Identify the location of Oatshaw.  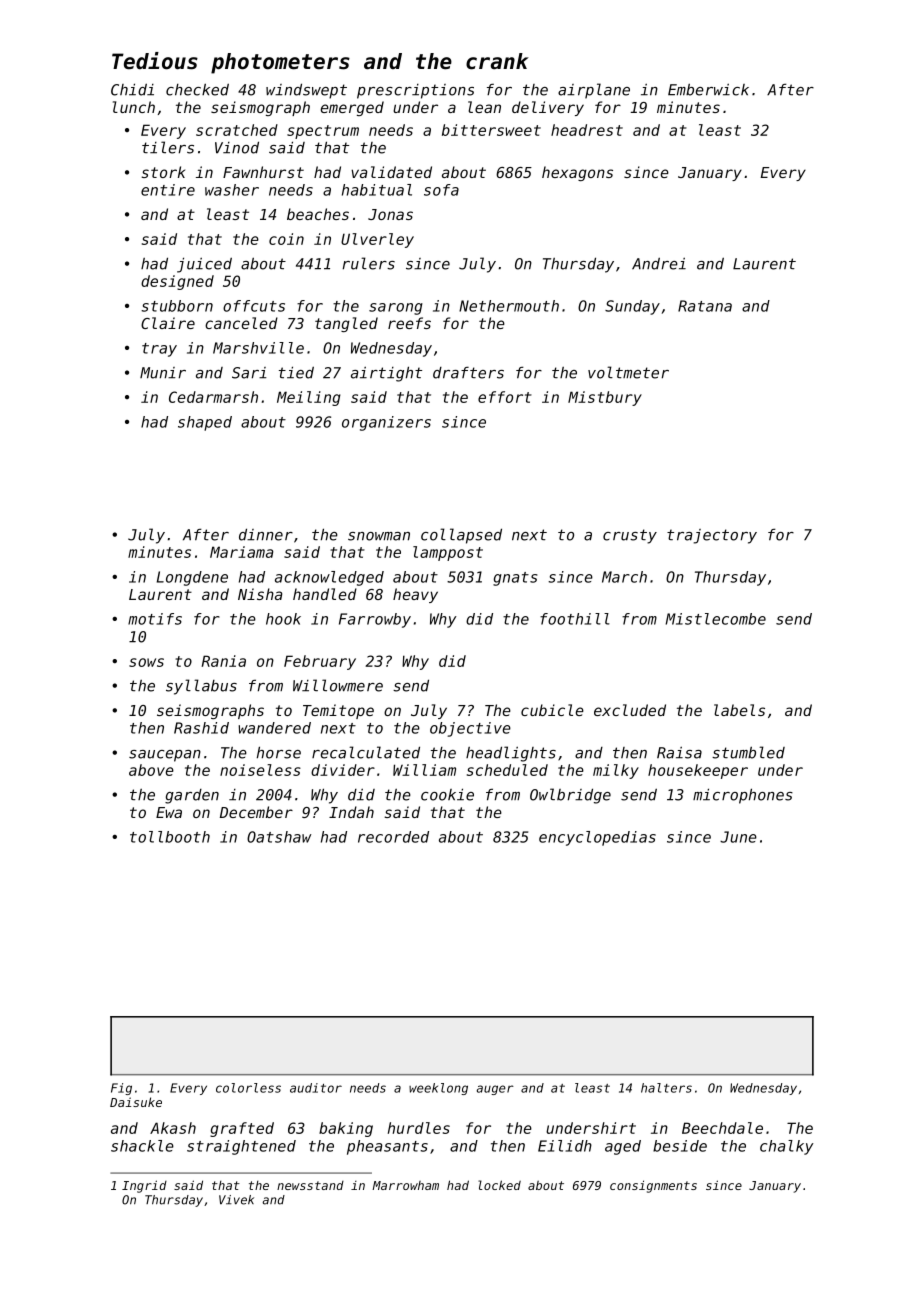
(279, 837).
